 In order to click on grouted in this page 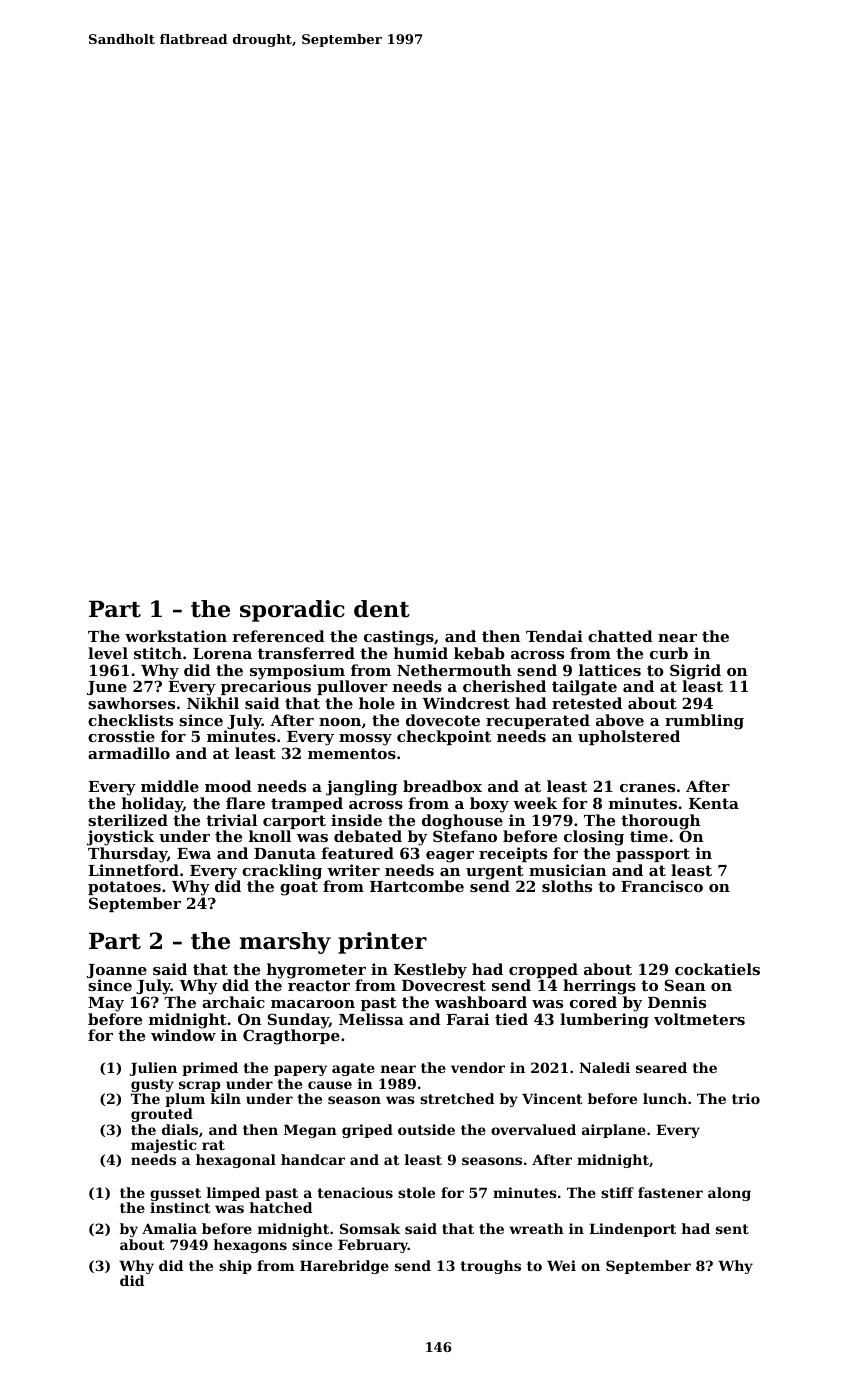, I will do `click(162, 1115)`.
